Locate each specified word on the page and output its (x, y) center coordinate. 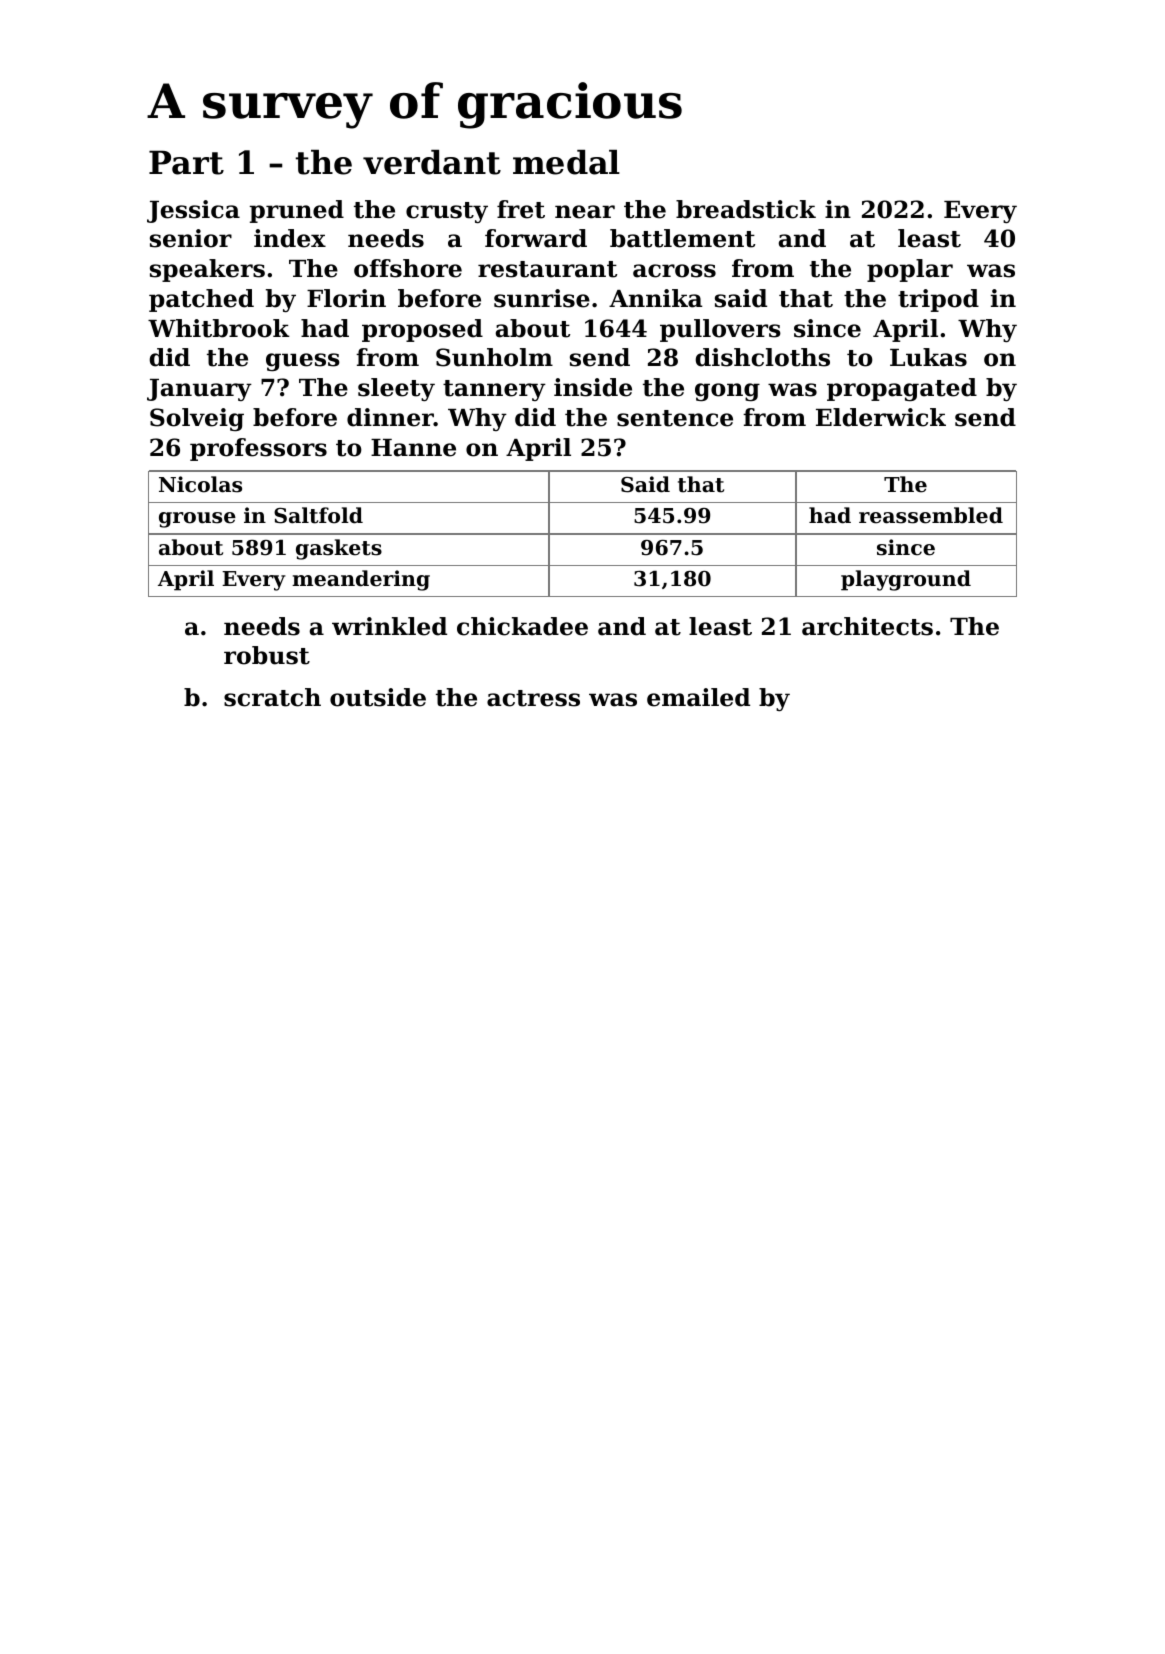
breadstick (746, 209)
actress (533, 698)
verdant (432, 162)
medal (566, 162)
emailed (698, 697)
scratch (272, 697)
